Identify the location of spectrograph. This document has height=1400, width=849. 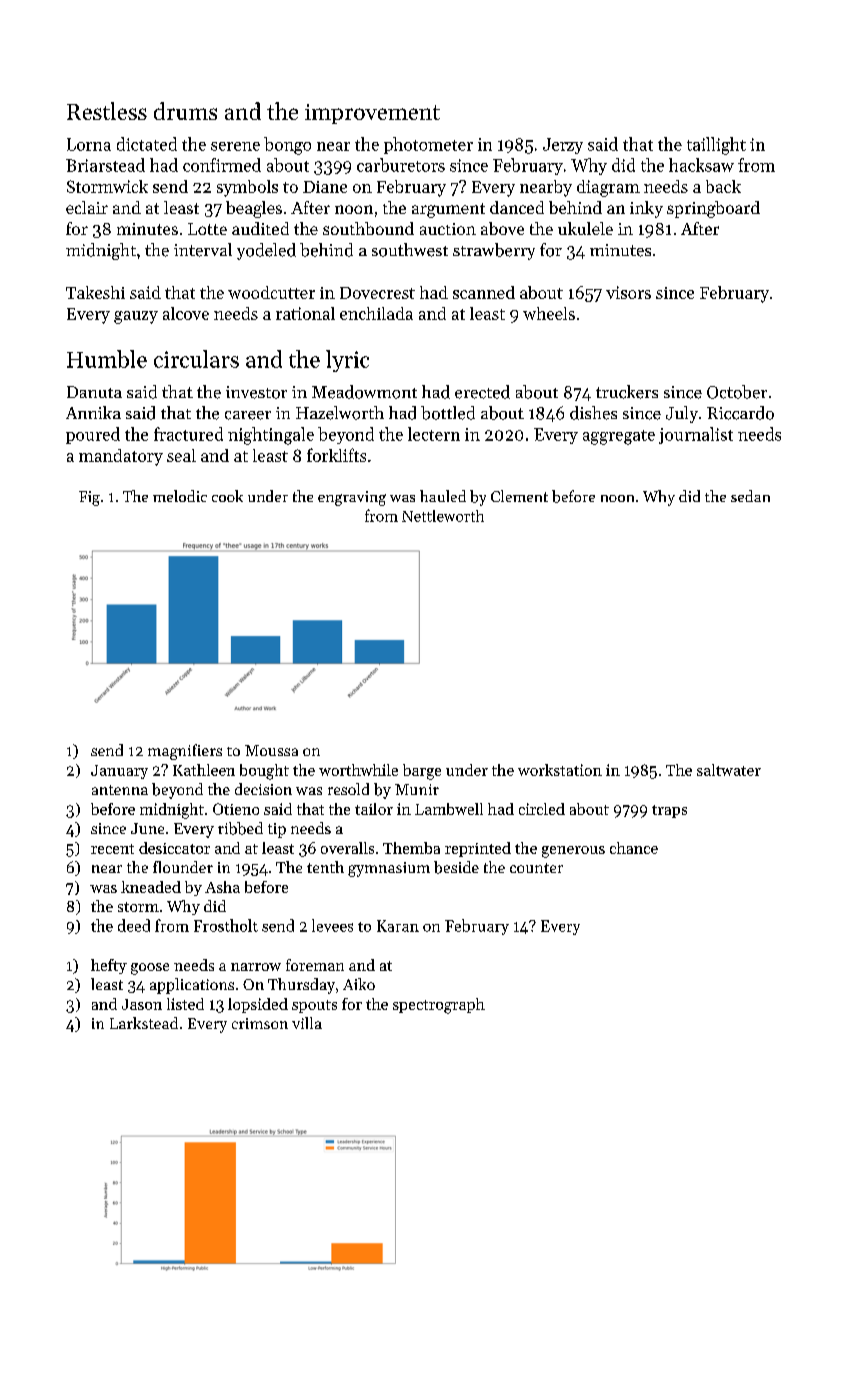
(439, 1006).
